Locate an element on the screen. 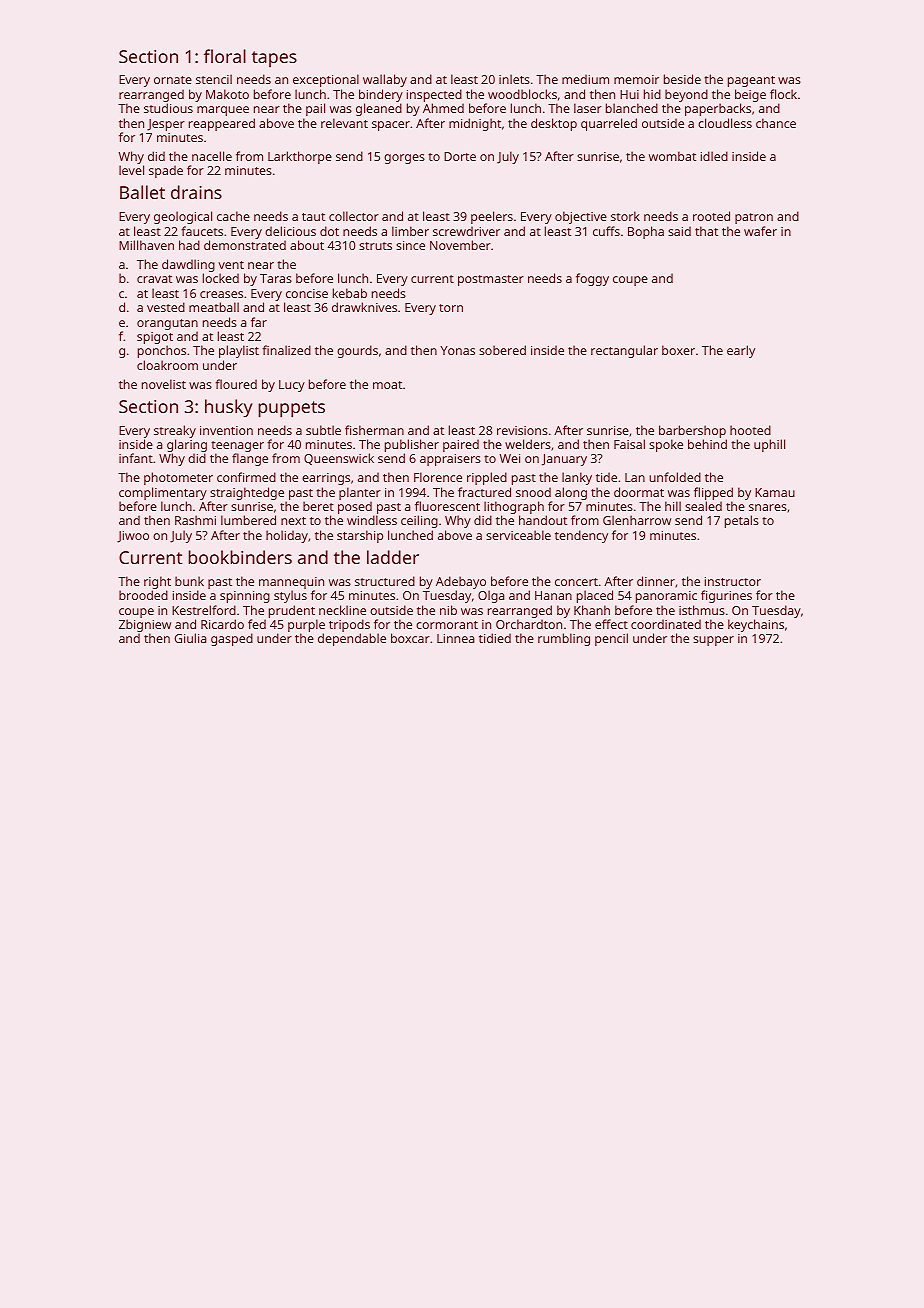  ladder is located at coordinates (393, 557).
